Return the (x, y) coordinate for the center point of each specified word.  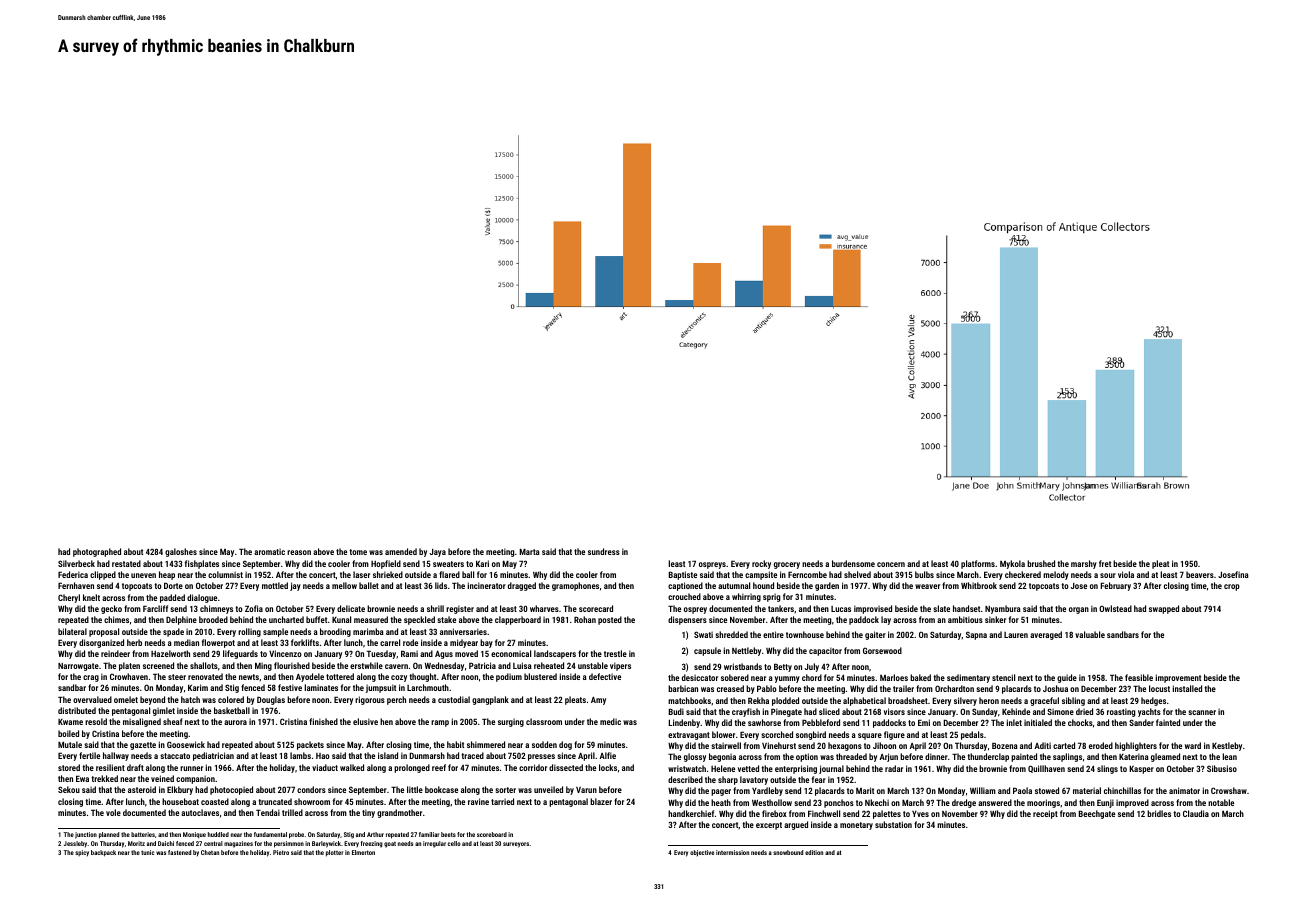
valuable (1090, 634)
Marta (529, 551)
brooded (213, 619)
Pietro (281, 852)
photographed (97, 552)
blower (723, 734)
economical (511, 653)
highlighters (1136, 746)
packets (310, 745)
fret (1105, 563)
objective (702, 853)
